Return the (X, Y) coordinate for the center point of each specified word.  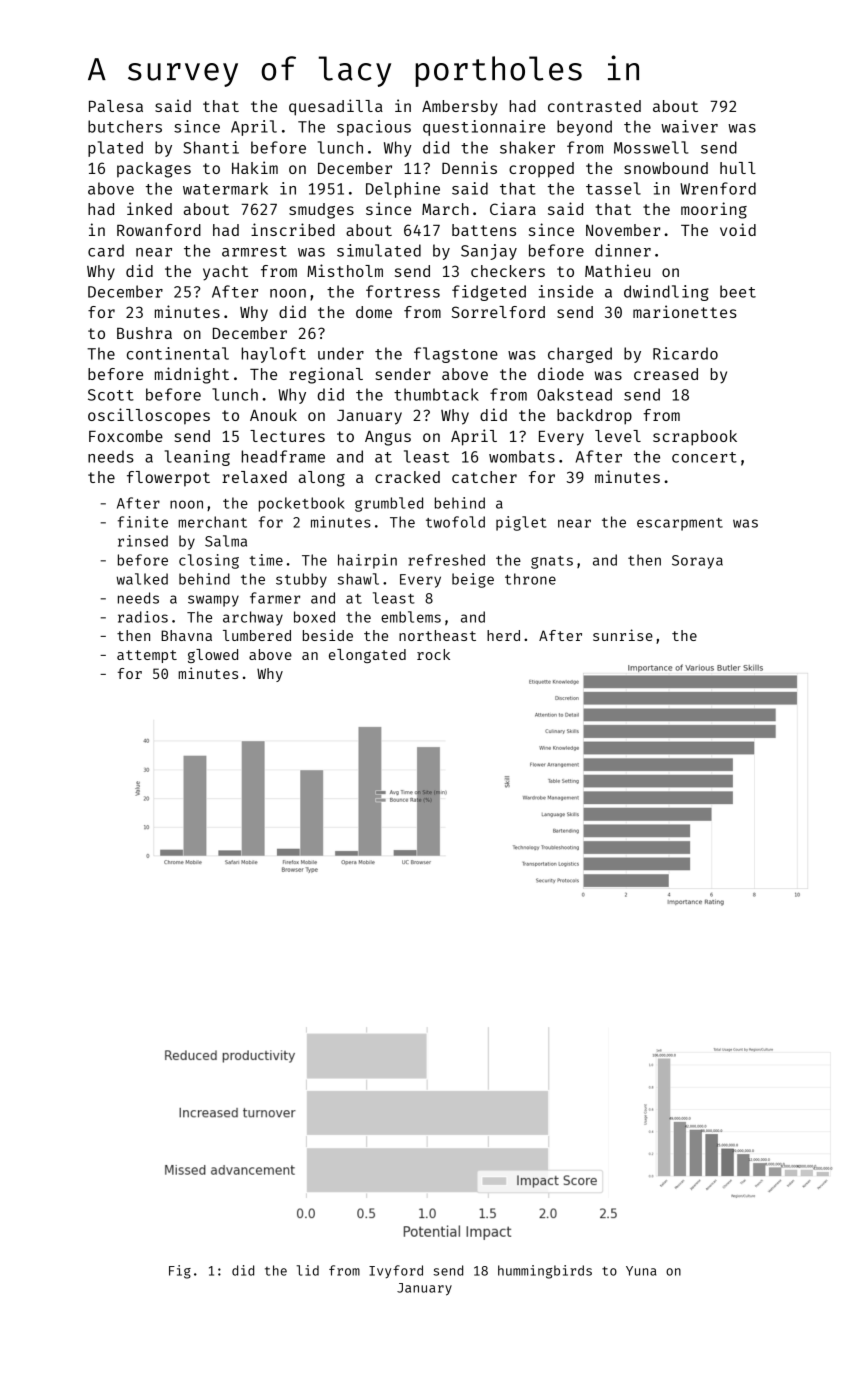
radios (143, 617)
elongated (367, 656)
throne (530, 579)
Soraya (697, 562)
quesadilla (336, 107)
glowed (213, 656)
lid (307, 1270)
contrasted (594, 106)
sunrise (623, 635)
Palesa (116, 106)
